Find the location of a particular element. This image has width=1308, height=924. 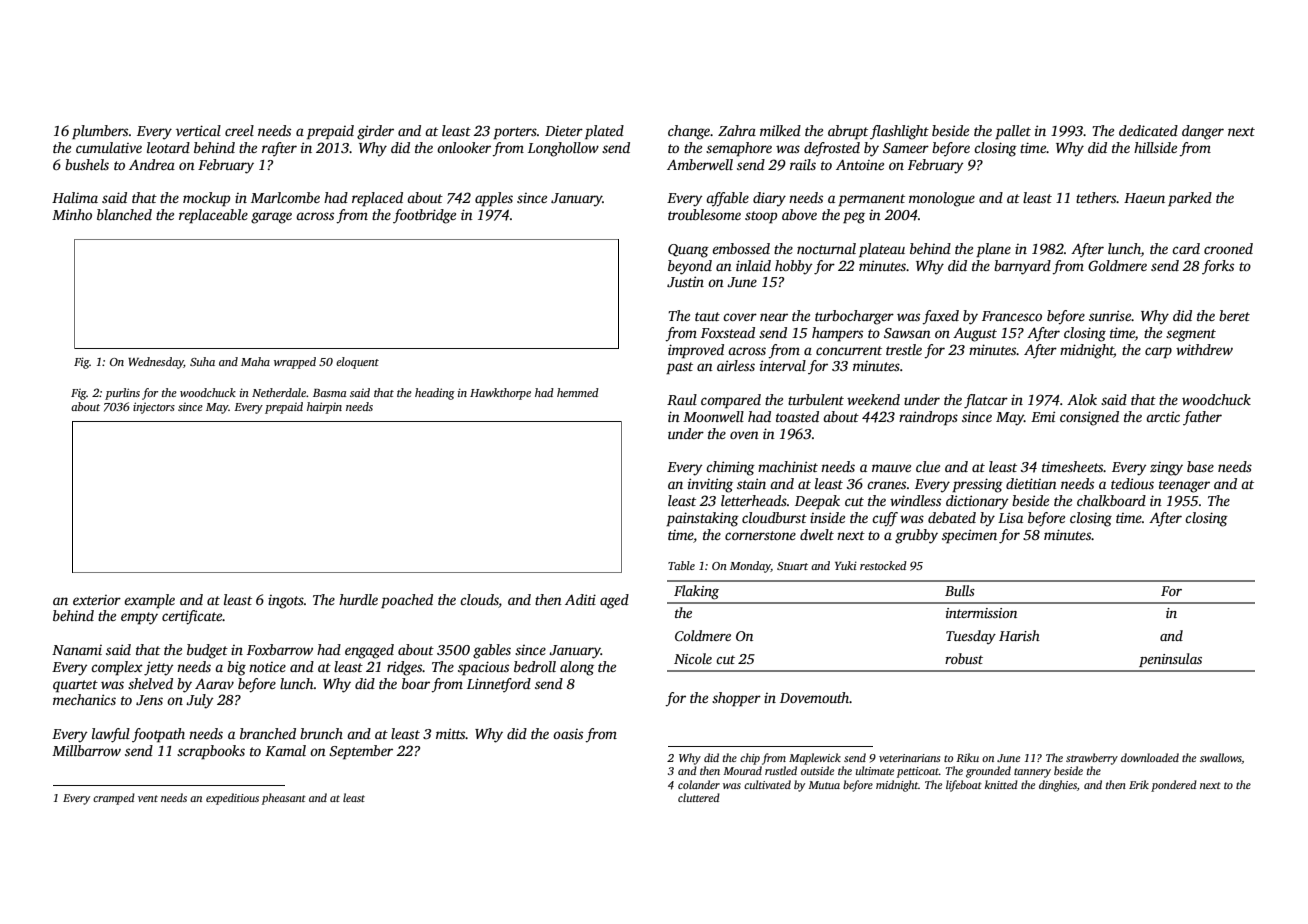

pallet is located at coordinates (1013, 132).
